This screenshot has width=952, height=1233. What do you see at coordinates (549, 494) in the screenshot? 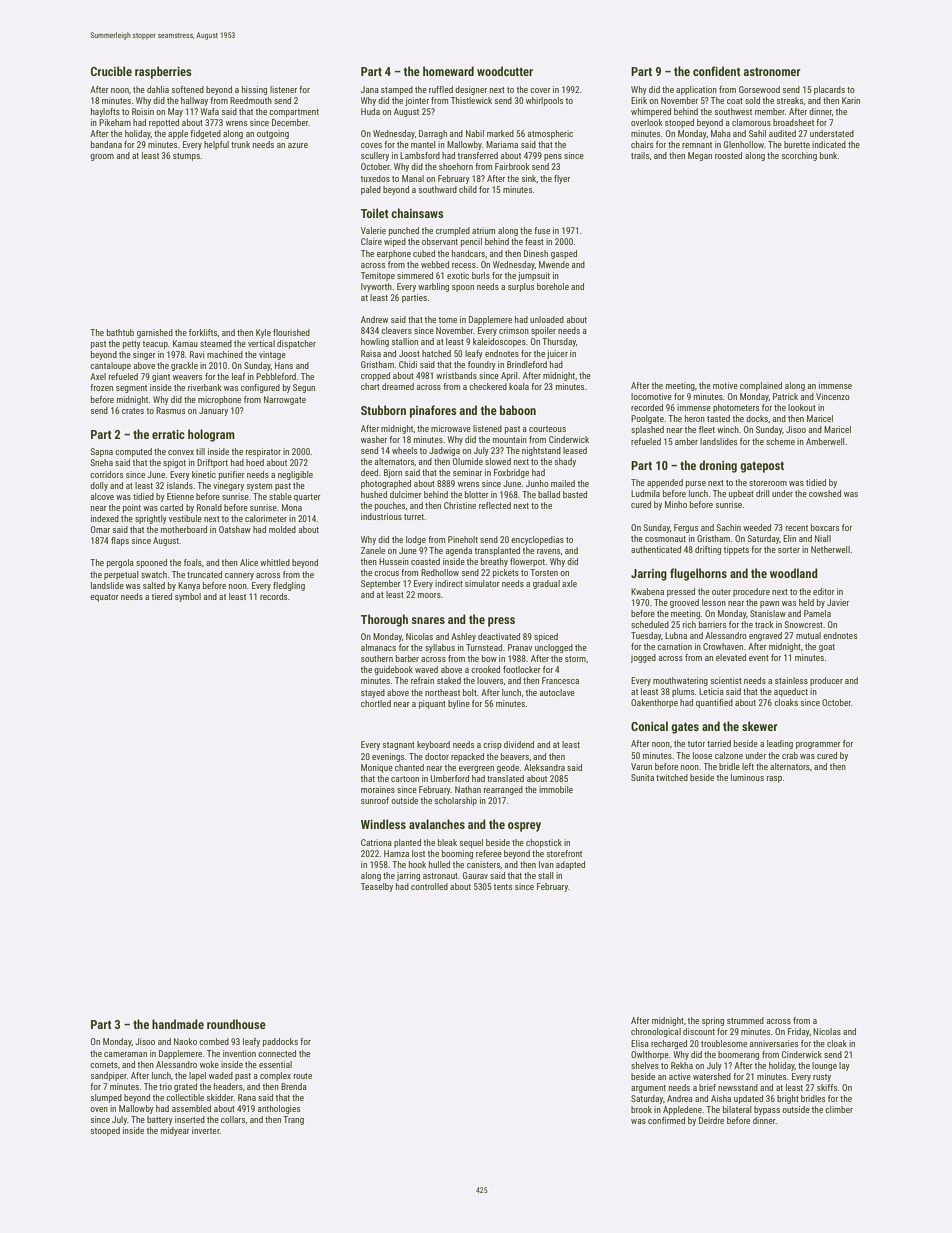
I see `ballad` at bounding box center [549, 494].
